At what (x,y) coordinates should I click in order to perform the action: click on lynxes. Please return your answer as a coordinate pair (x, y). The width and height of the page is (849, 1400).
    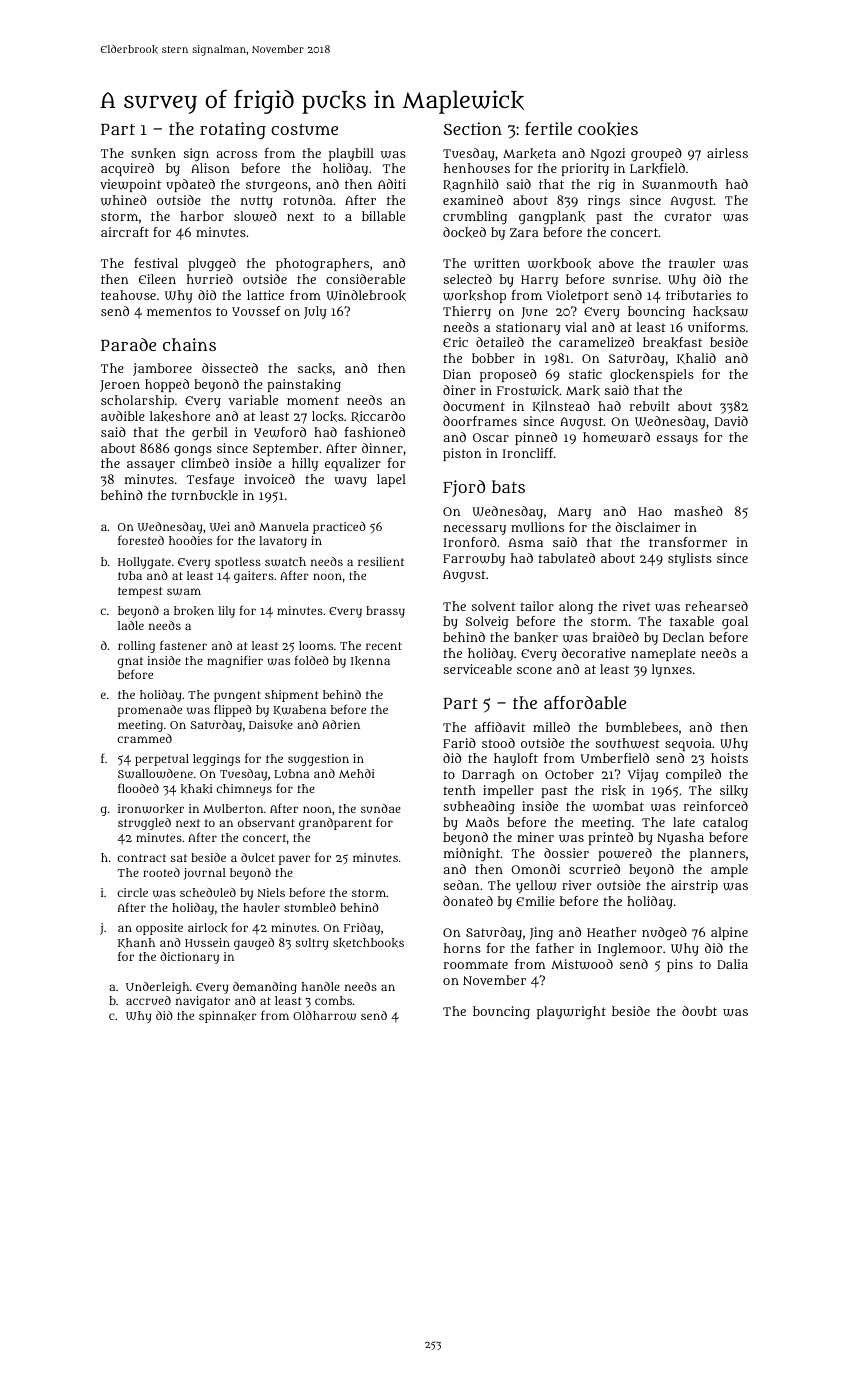
    Looking at the image, I should click on (672, 670).
